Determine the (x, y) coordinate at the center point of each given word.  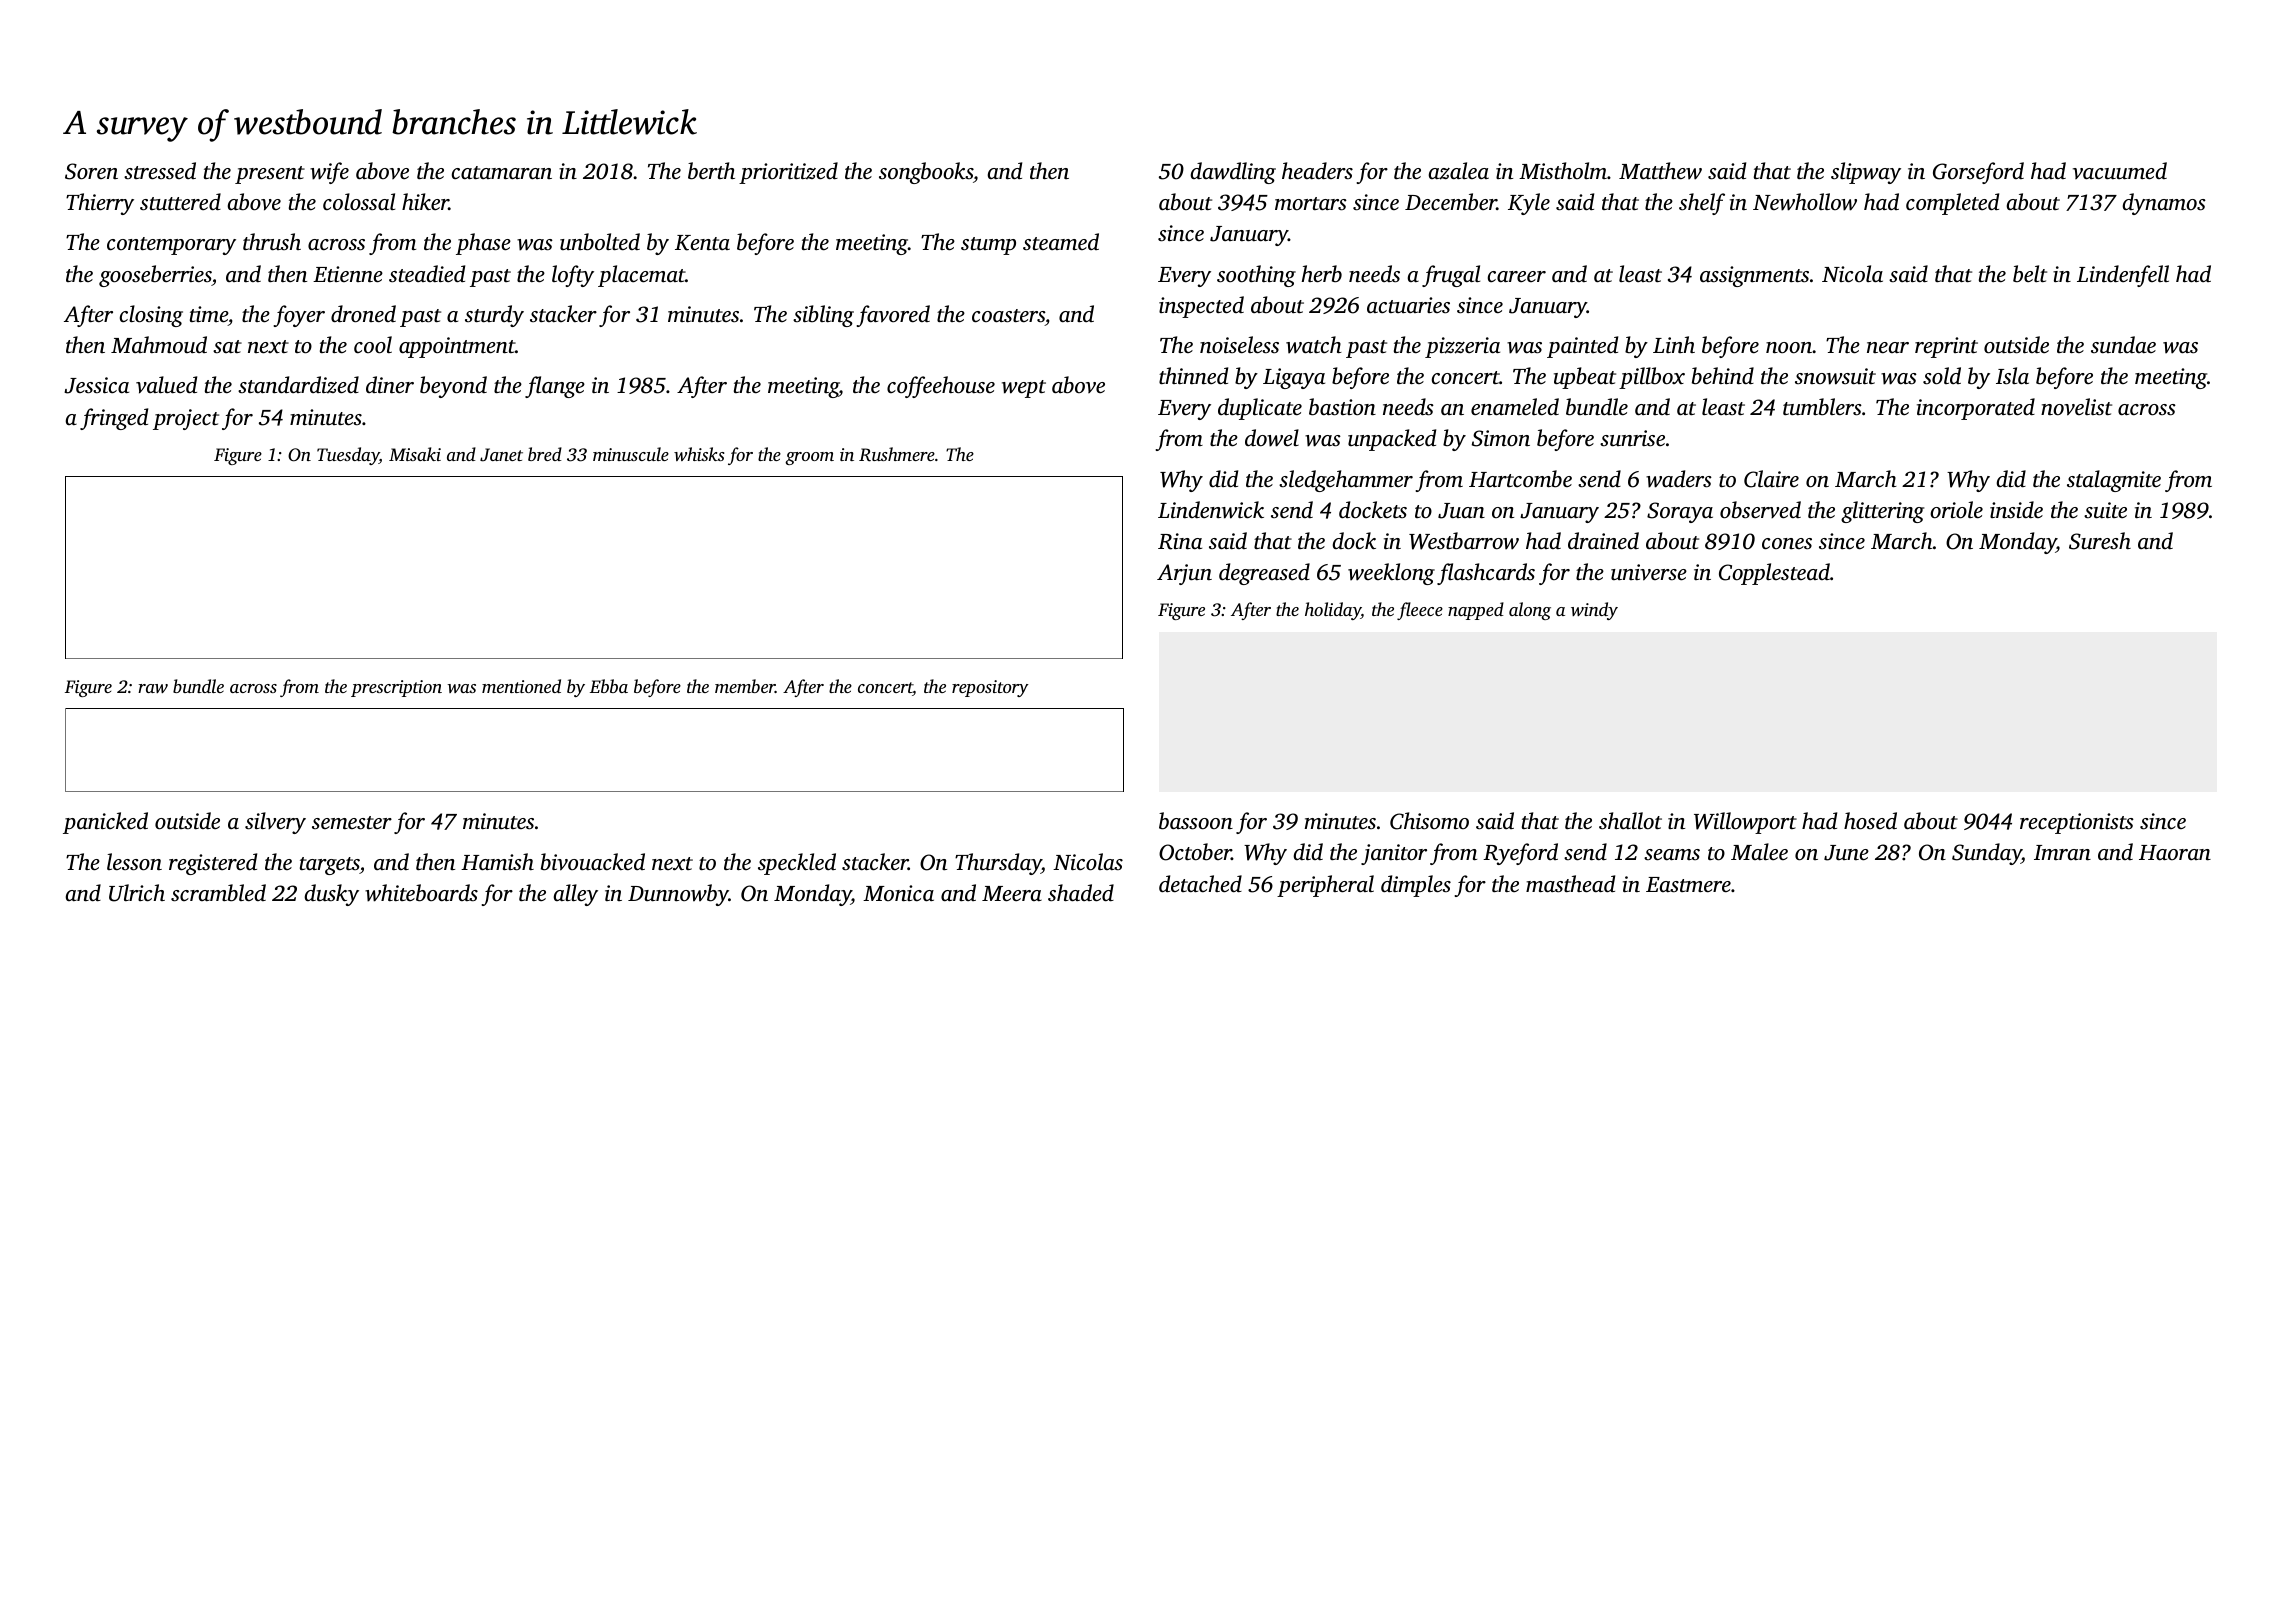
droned (363, 314)
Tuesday (348, 456)
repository (990, 688)
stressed (160, 171)
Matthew (1660, 171)
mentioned (521, 686)
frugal (1451, 276)
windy (1594, 611)
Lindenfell (2123, 276)
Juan (1461, 511)
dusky (331, 895)
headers (1317, 170)
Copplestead (1774, 574)
